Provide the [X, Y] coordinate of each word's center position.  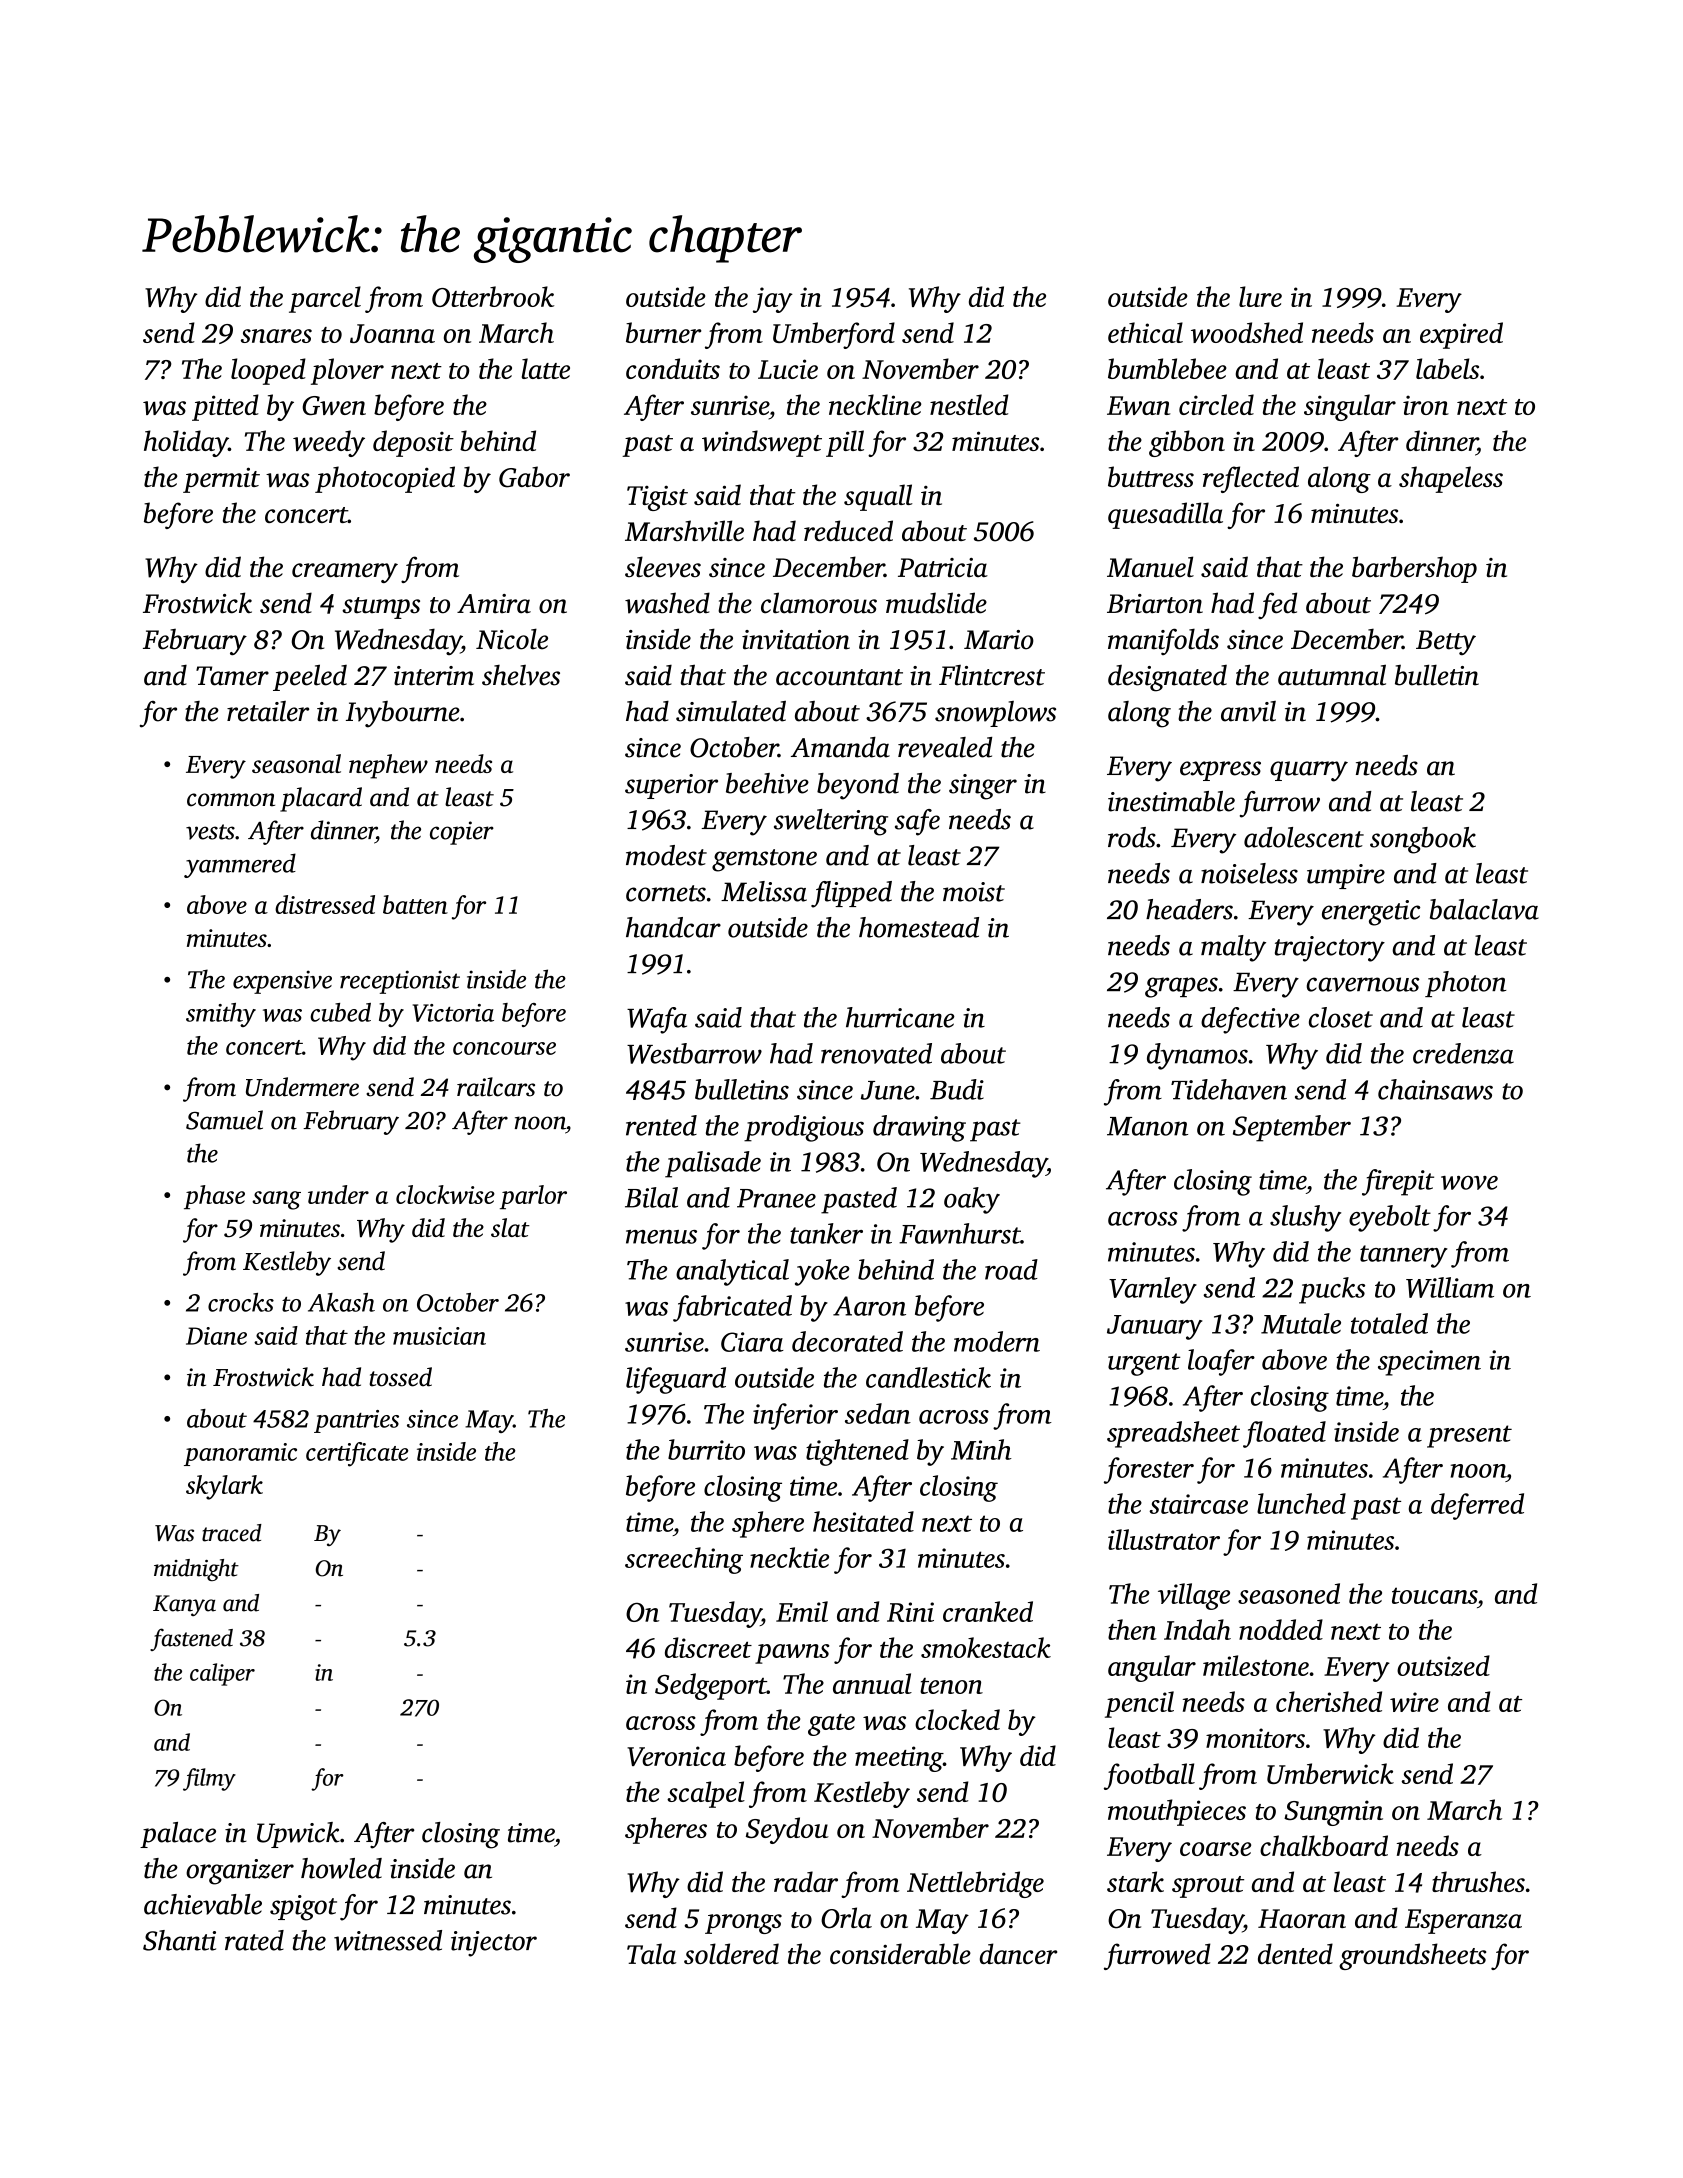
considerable [900, 1953]
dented [1295, 1953]
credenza [1463, 1053]
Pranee [776, 1198]
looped [268, 371]
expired [1461, 335]
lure [1260, 296]
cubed [340, 1012]
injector [494, 1944]
